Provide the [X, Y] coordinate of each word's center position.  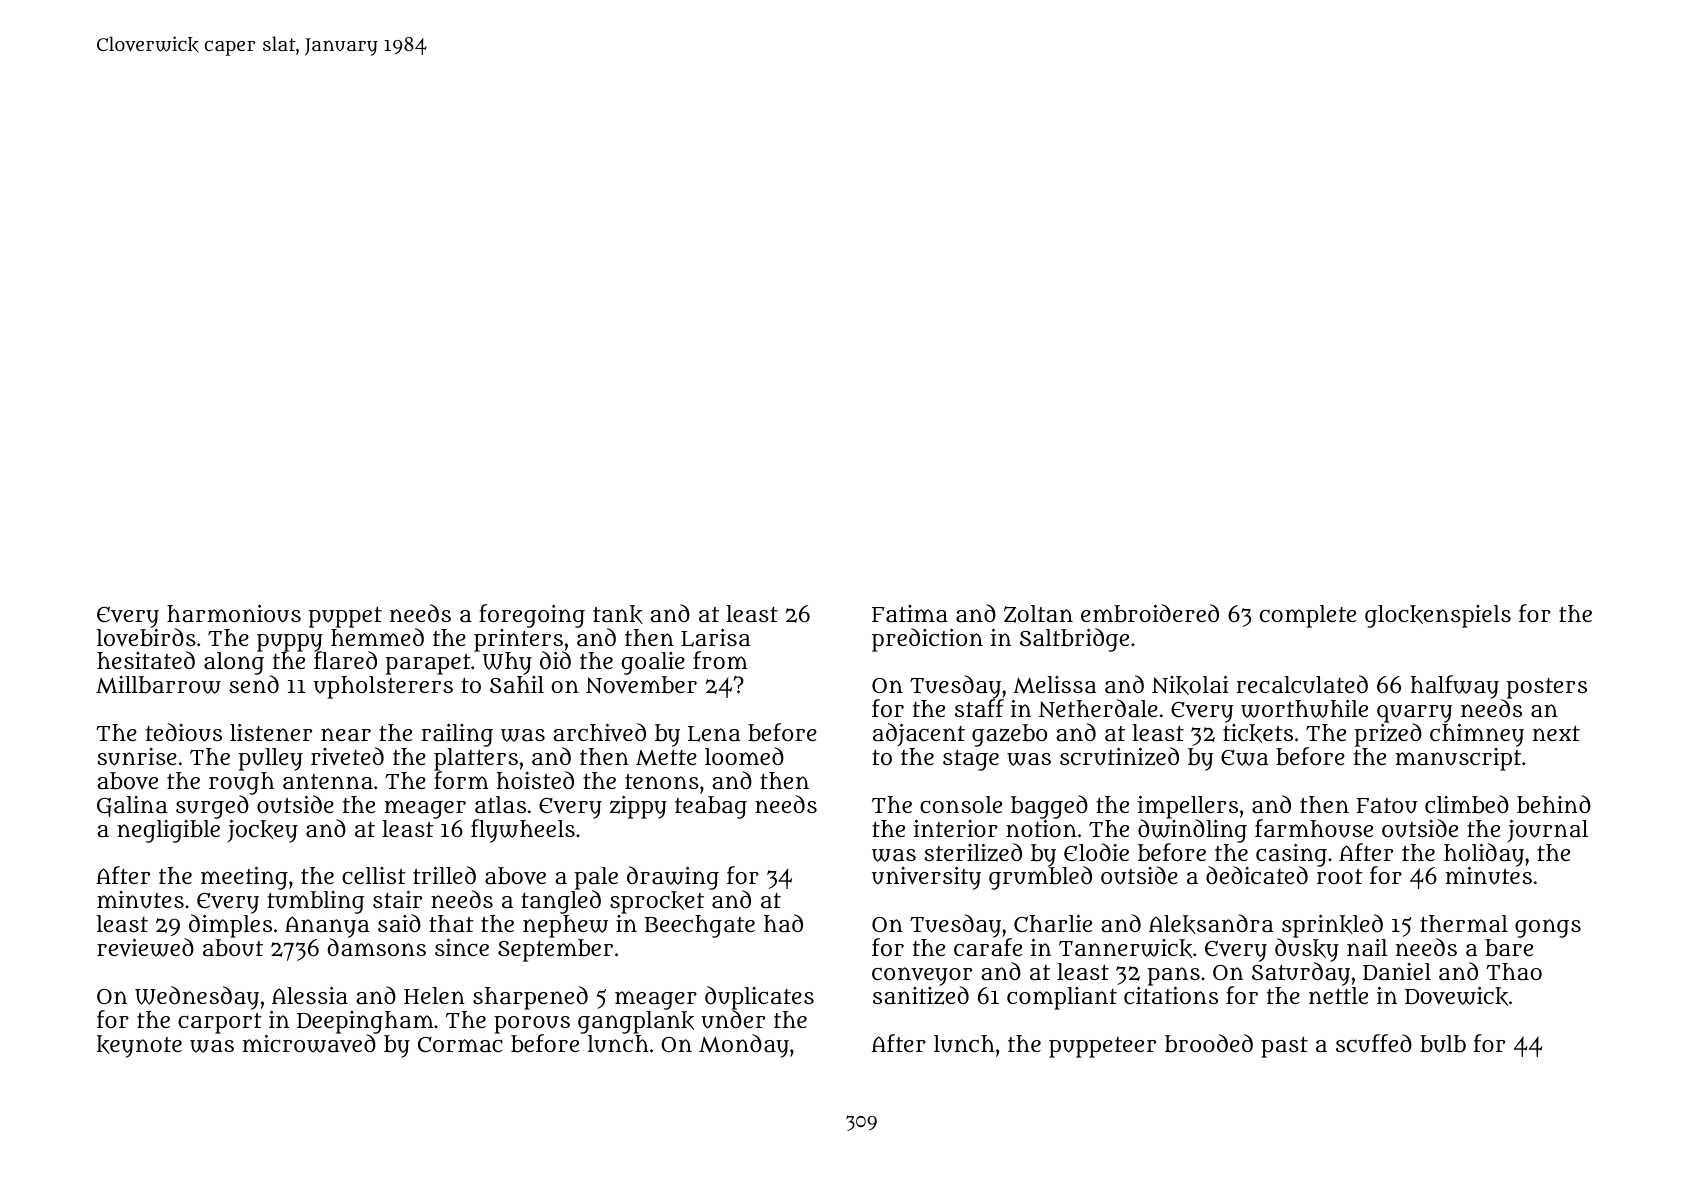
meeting [244, 878]
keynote [139, 1046]
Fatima [910, 613]
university [926, 878]
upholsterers [383, 687]
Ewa [1244, 758]
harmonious [234, 613]
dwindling [1192, 831]
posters [1546, 688]
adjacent [919, 734]
